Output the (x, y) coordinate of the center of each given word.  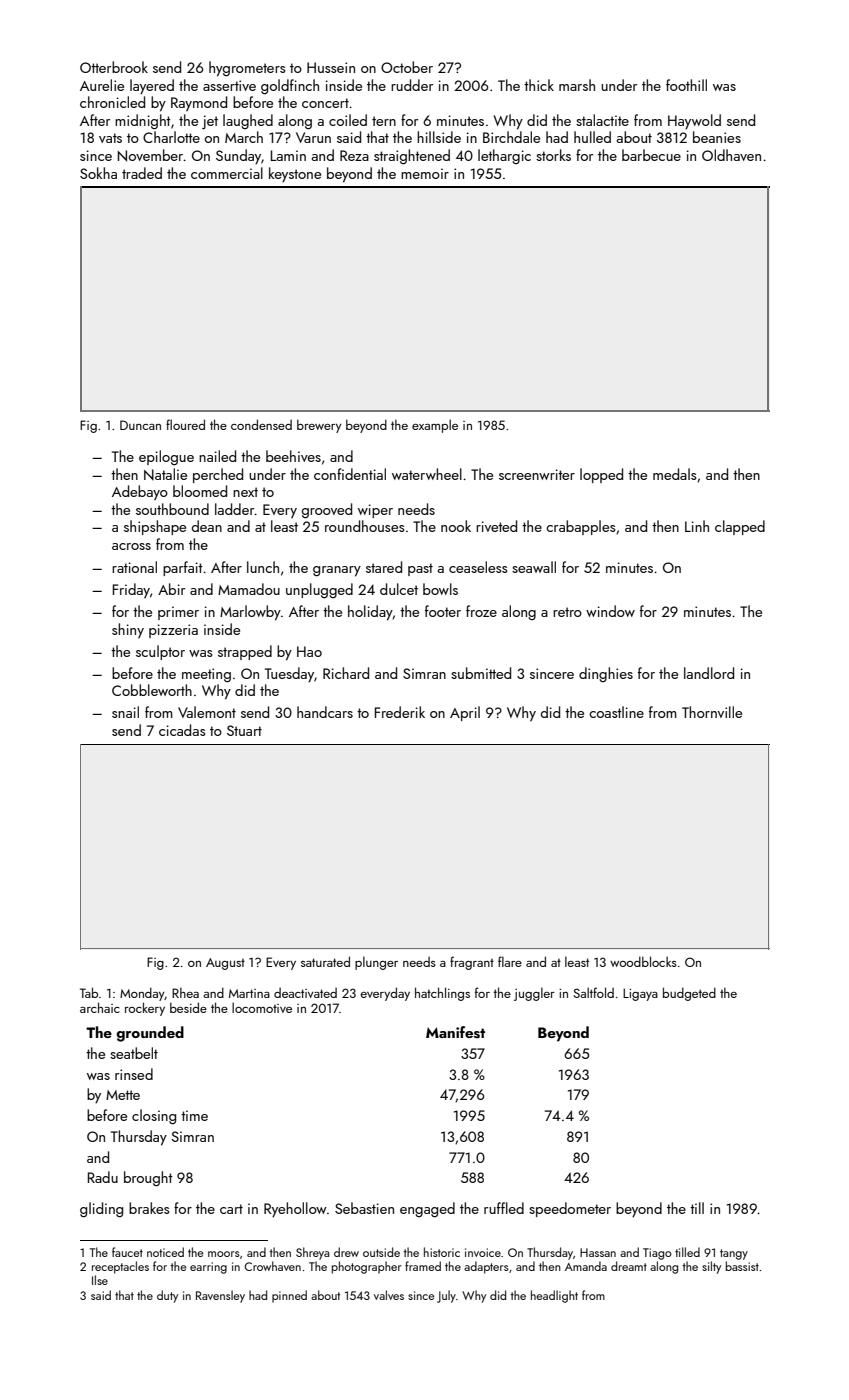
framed (423, 1266)
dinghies (606, 674)
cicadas (182, 730)
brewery (319, 426)
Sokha (98, 173)
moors (224, 1254)
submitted (481, 673)
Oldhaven (731, 155)
